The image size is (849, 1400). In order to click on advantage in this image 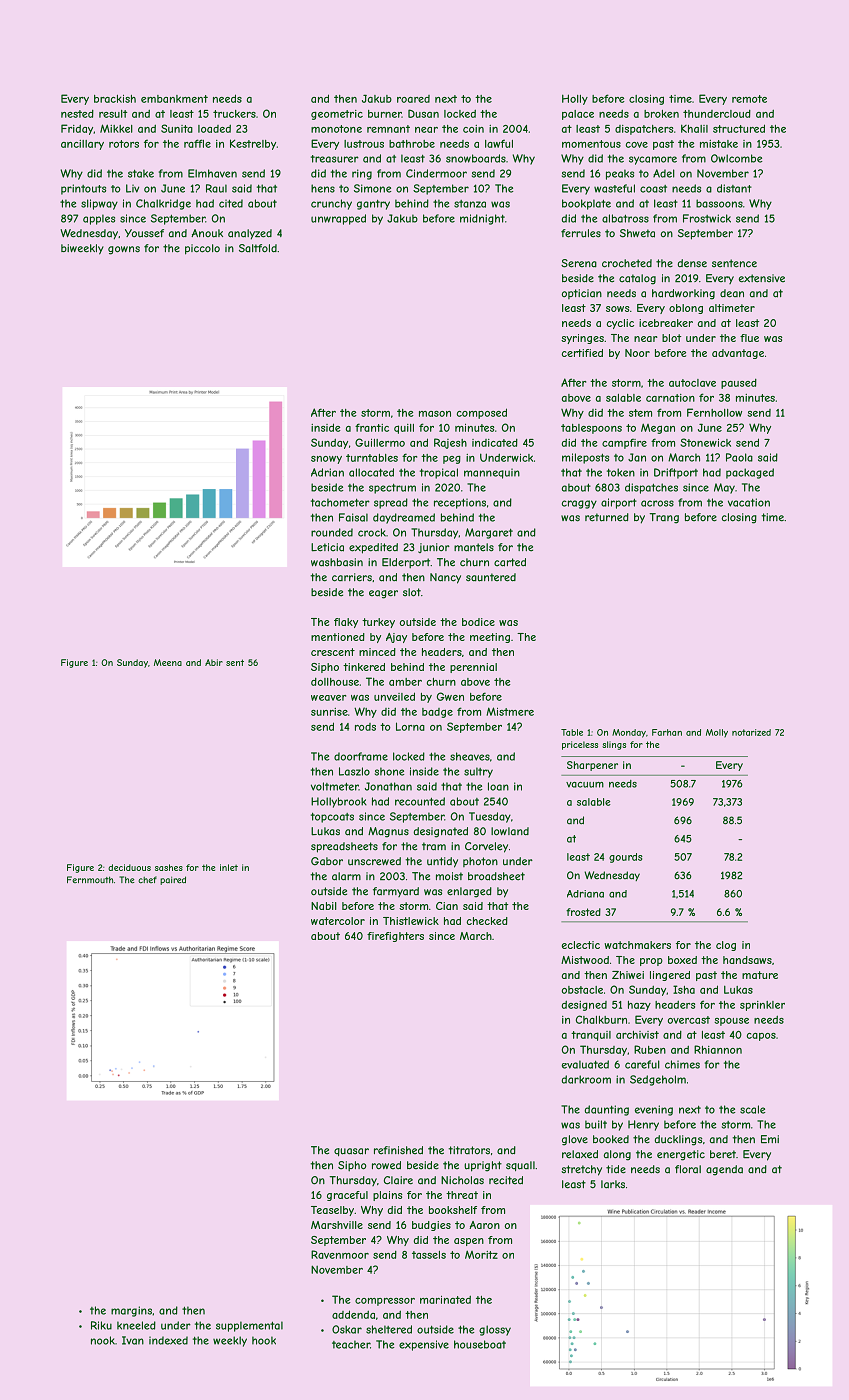, I will do `click(738, 354)`.
